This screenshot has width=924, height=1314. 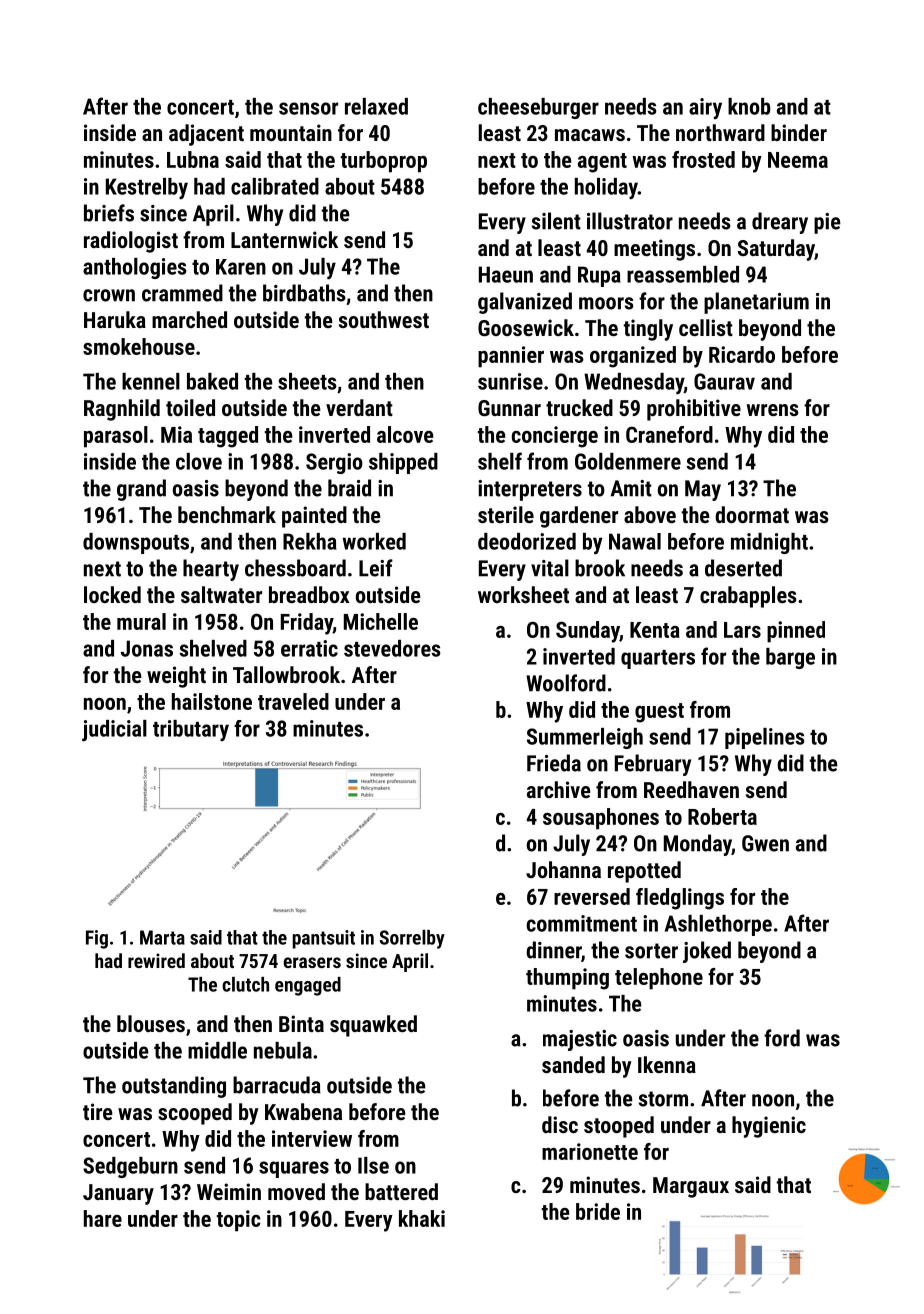 What do you see at coordinates (769, 1127) in the screenshot?
I see `hygienic` at bounding box center [769, 1127].
